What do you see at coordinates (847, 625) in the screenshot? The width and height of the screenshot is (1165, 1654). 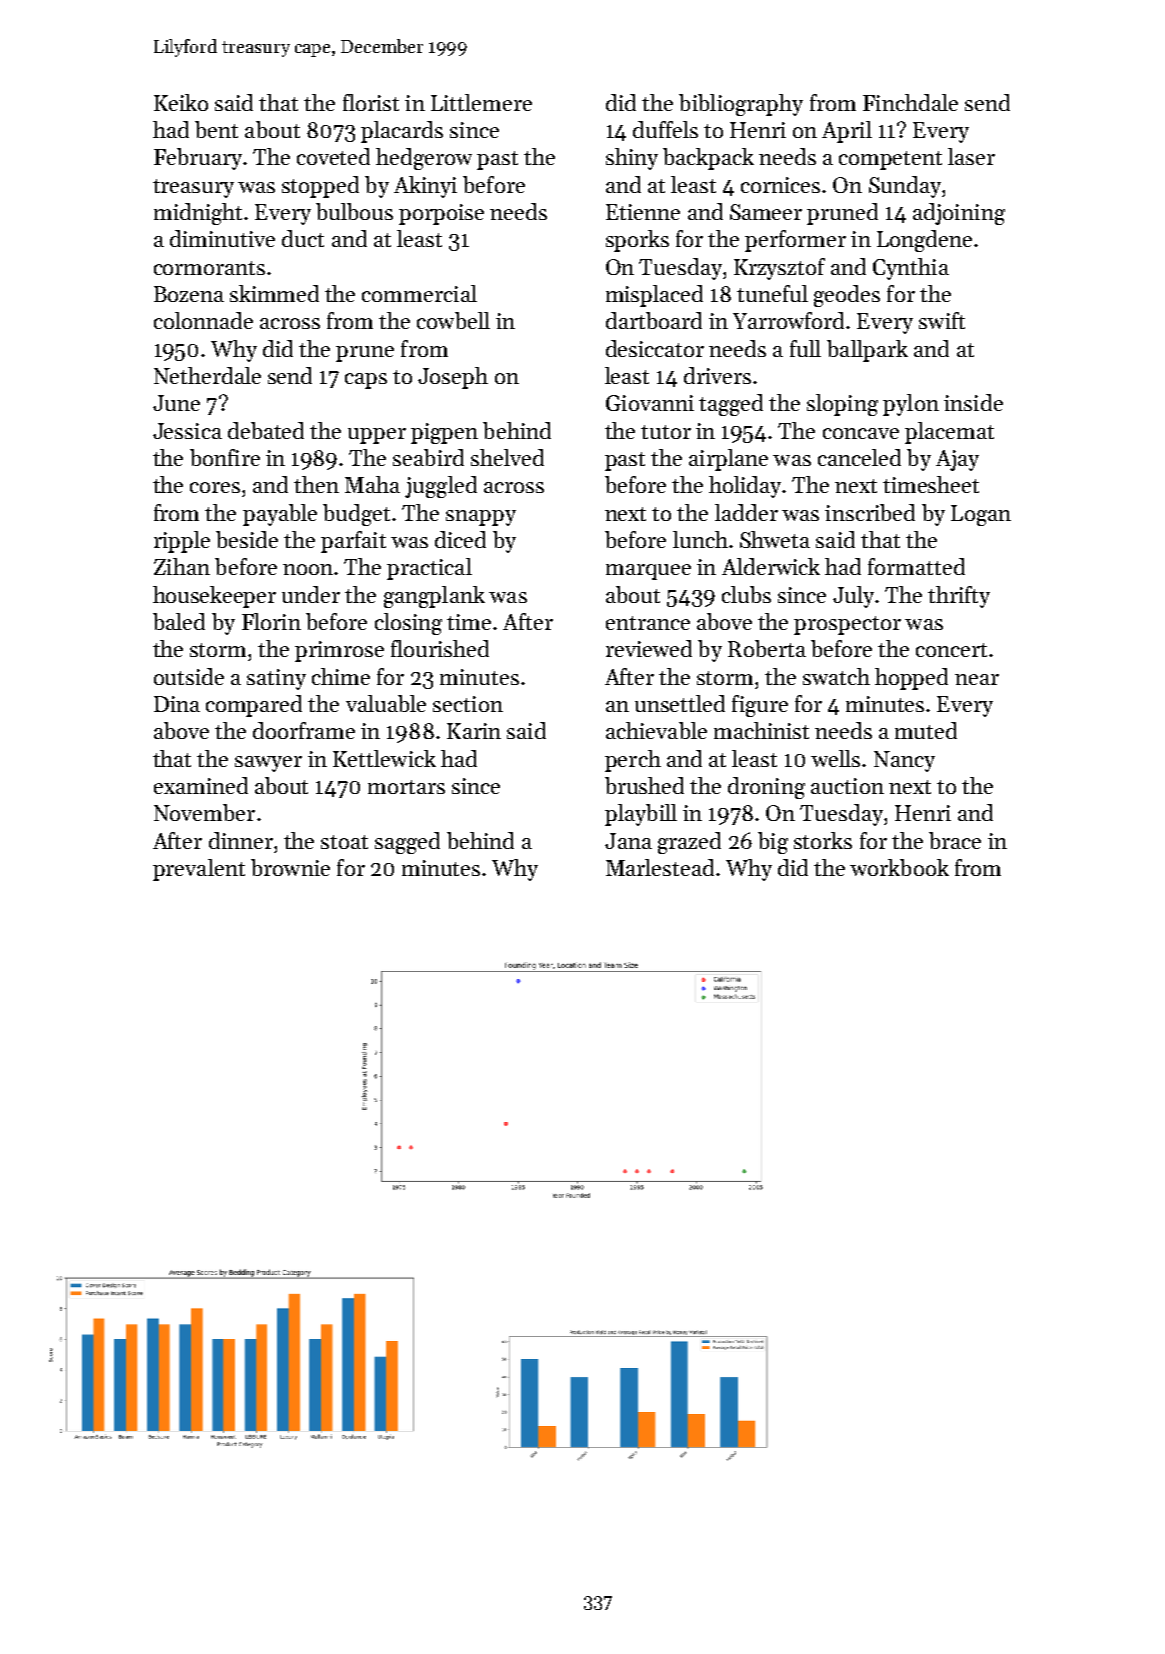 I see `prospector` at bounding box center [847, 625].
